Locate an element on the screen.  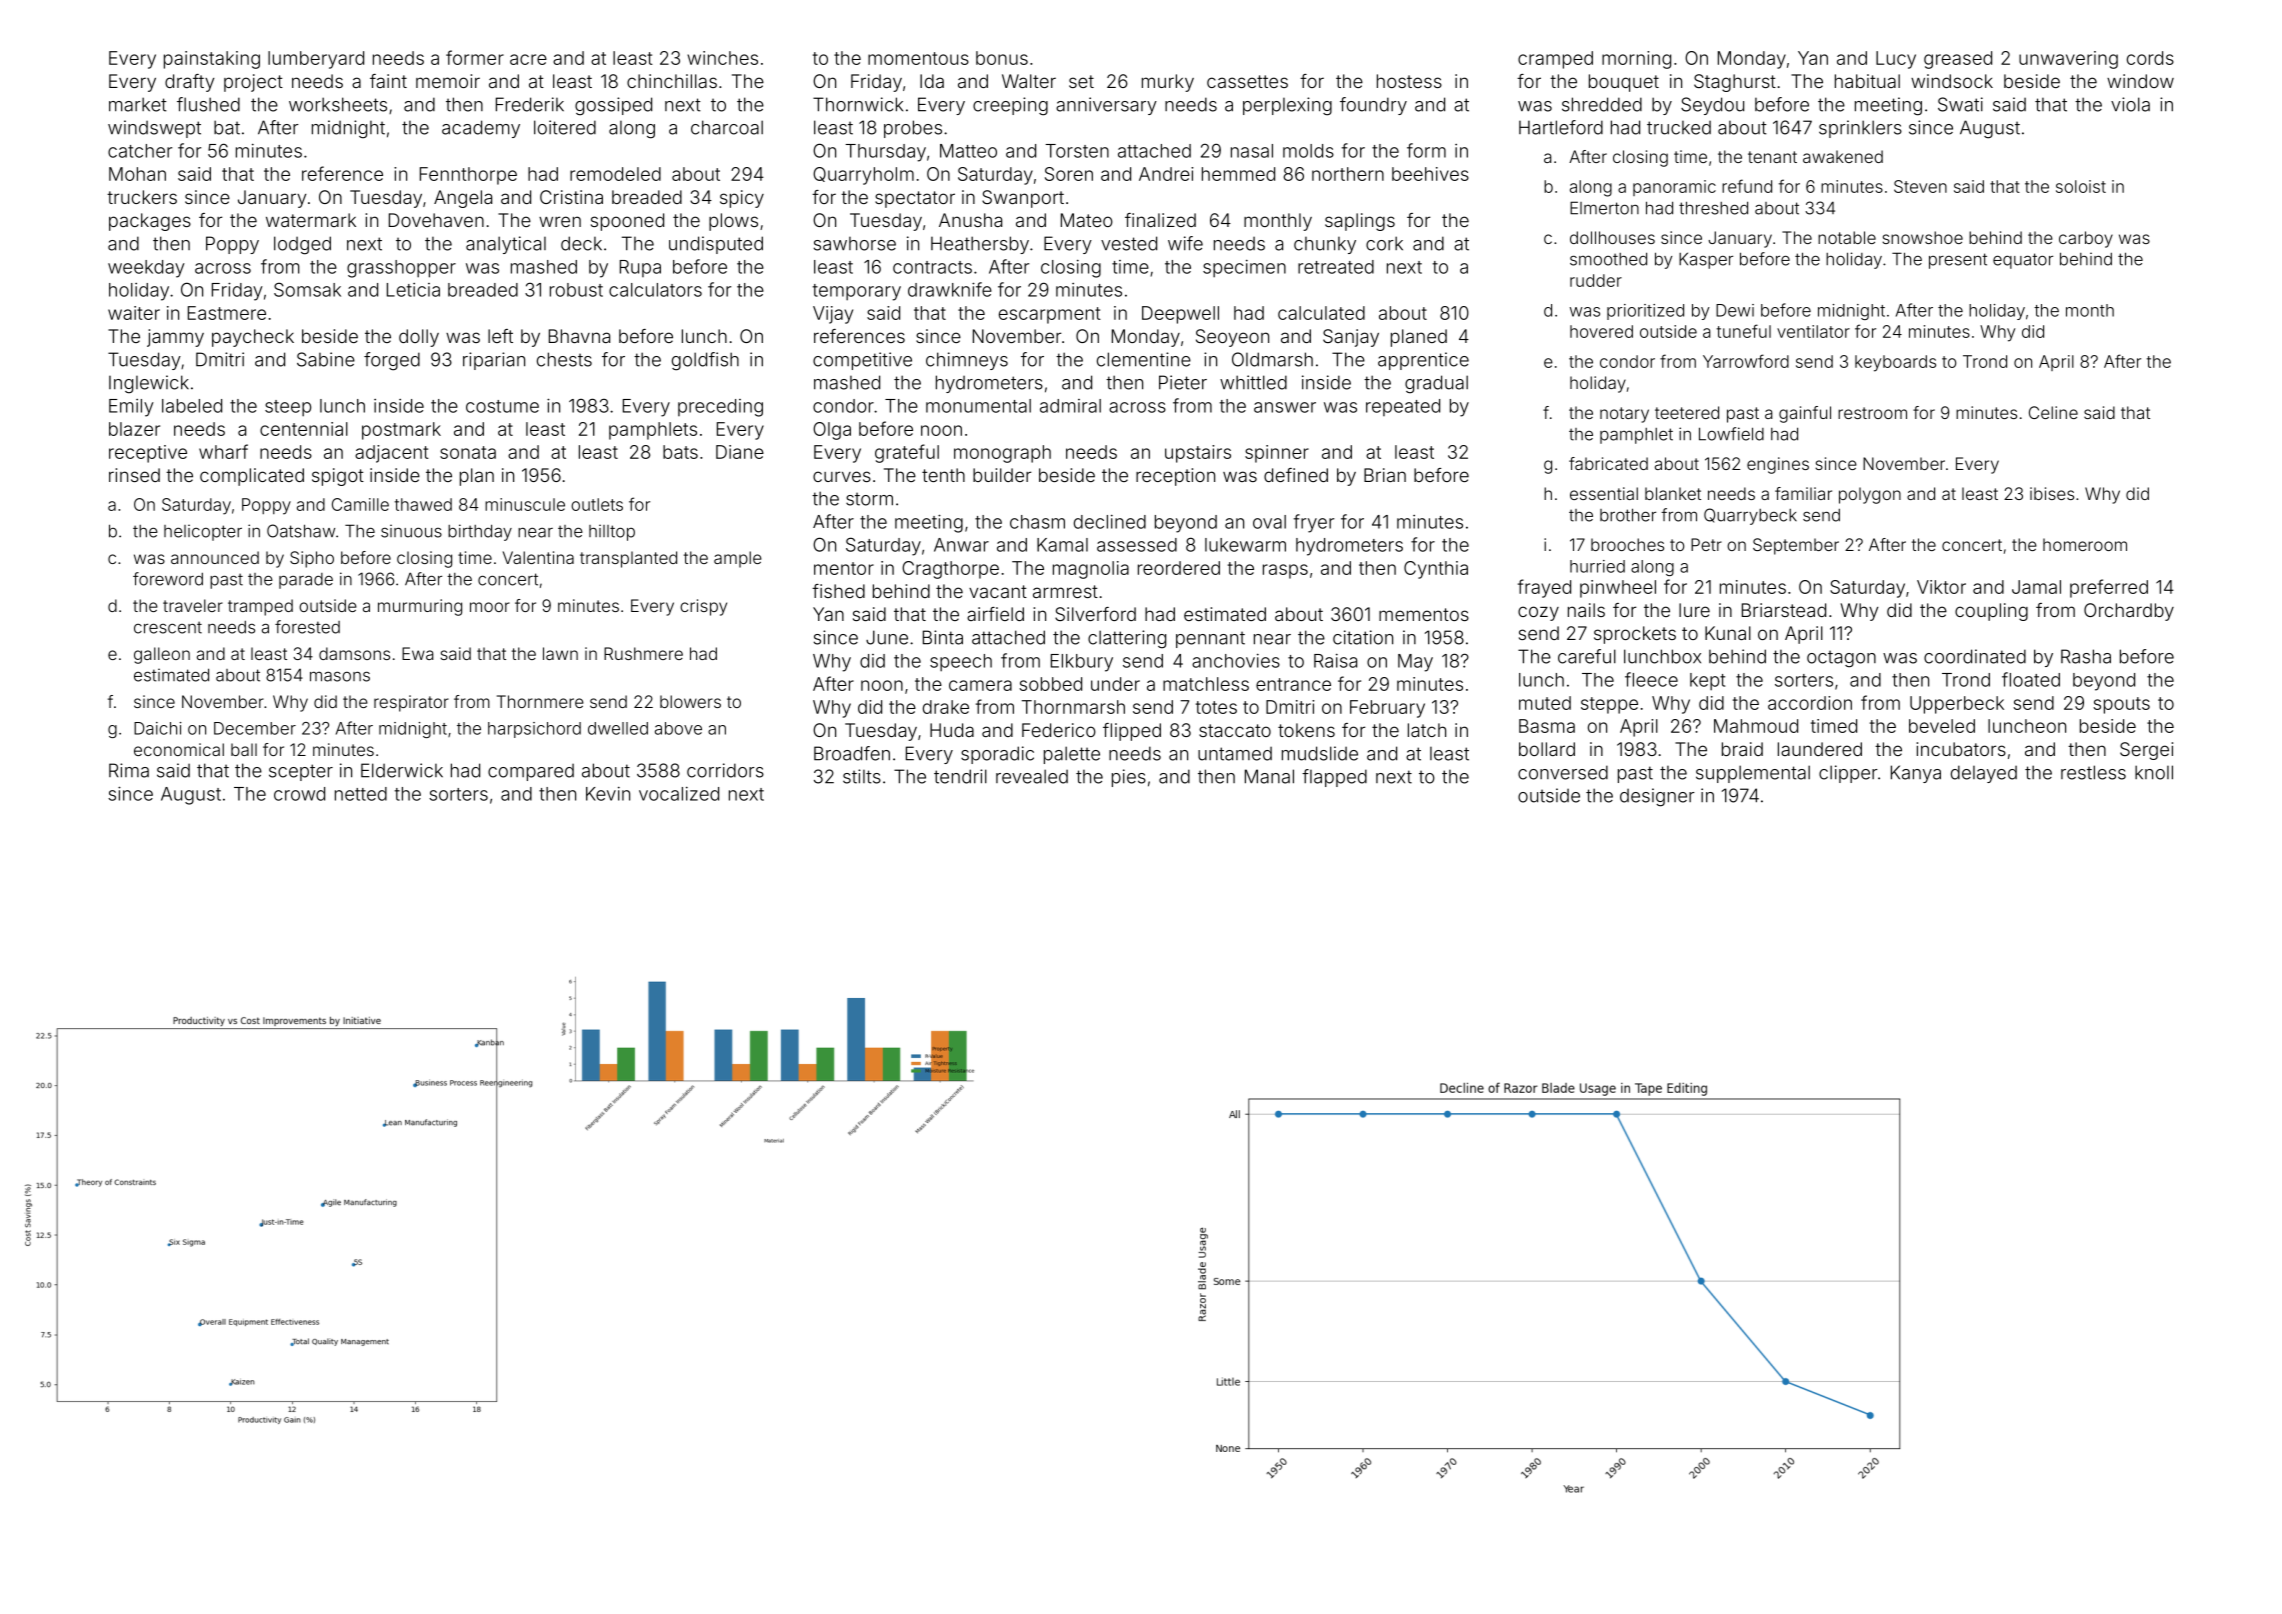
galleon is located at coordinates (162, 655).
